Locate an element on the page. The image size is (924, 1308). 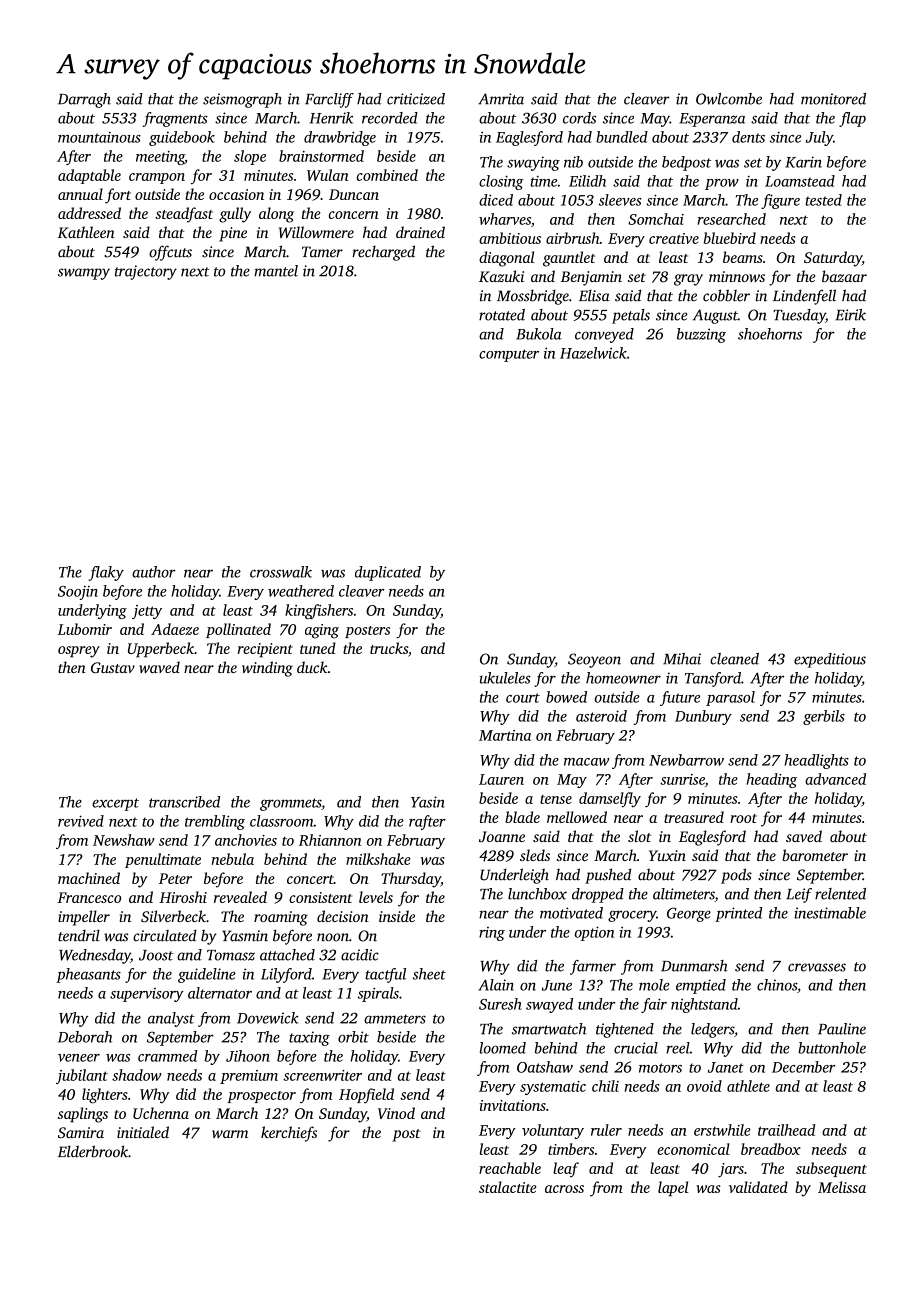
Vinod is located at coordinates (396, 1113).
